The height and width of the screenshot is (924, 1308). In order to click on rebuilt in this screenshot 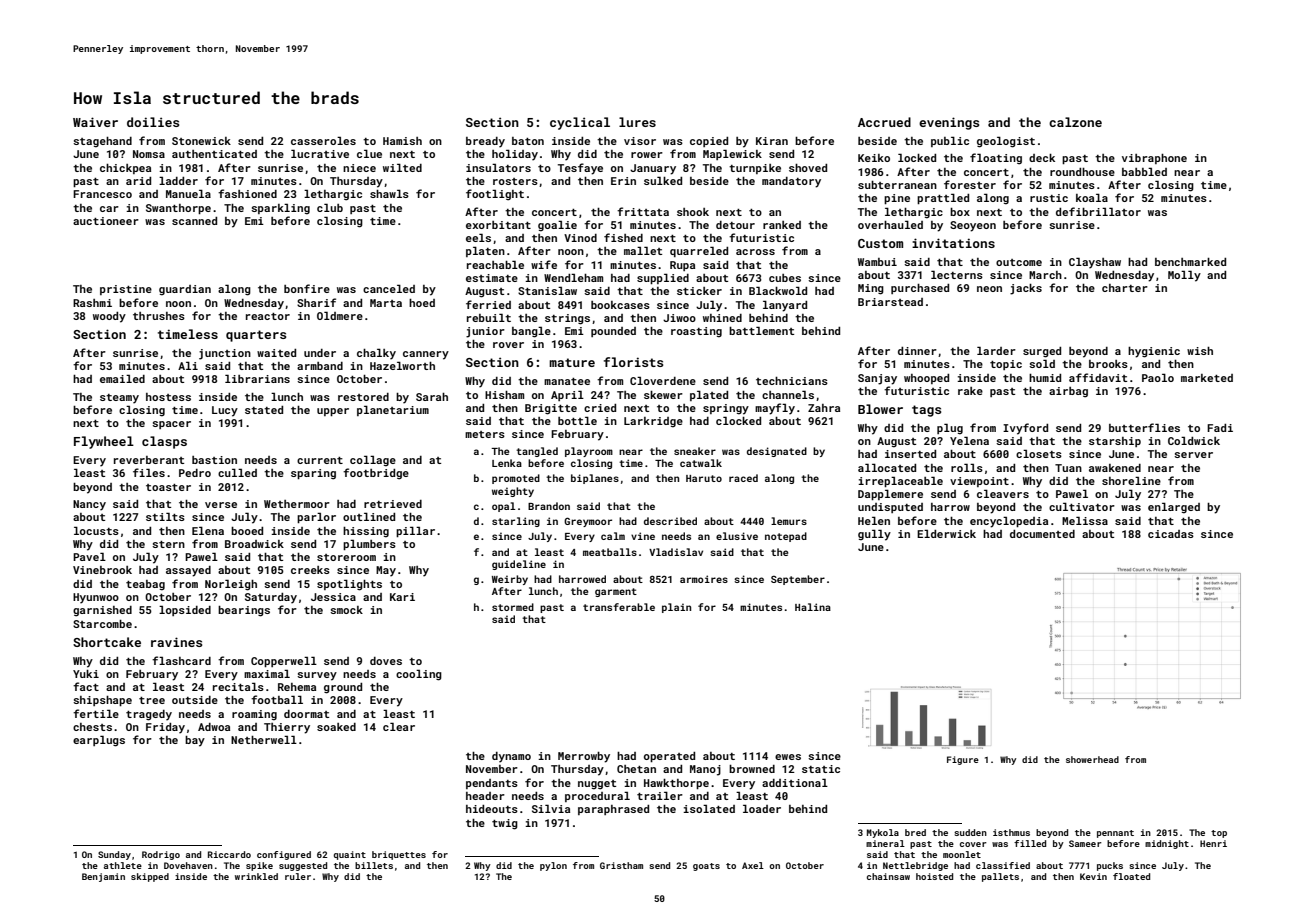, I will do `click(489, 317)`.
